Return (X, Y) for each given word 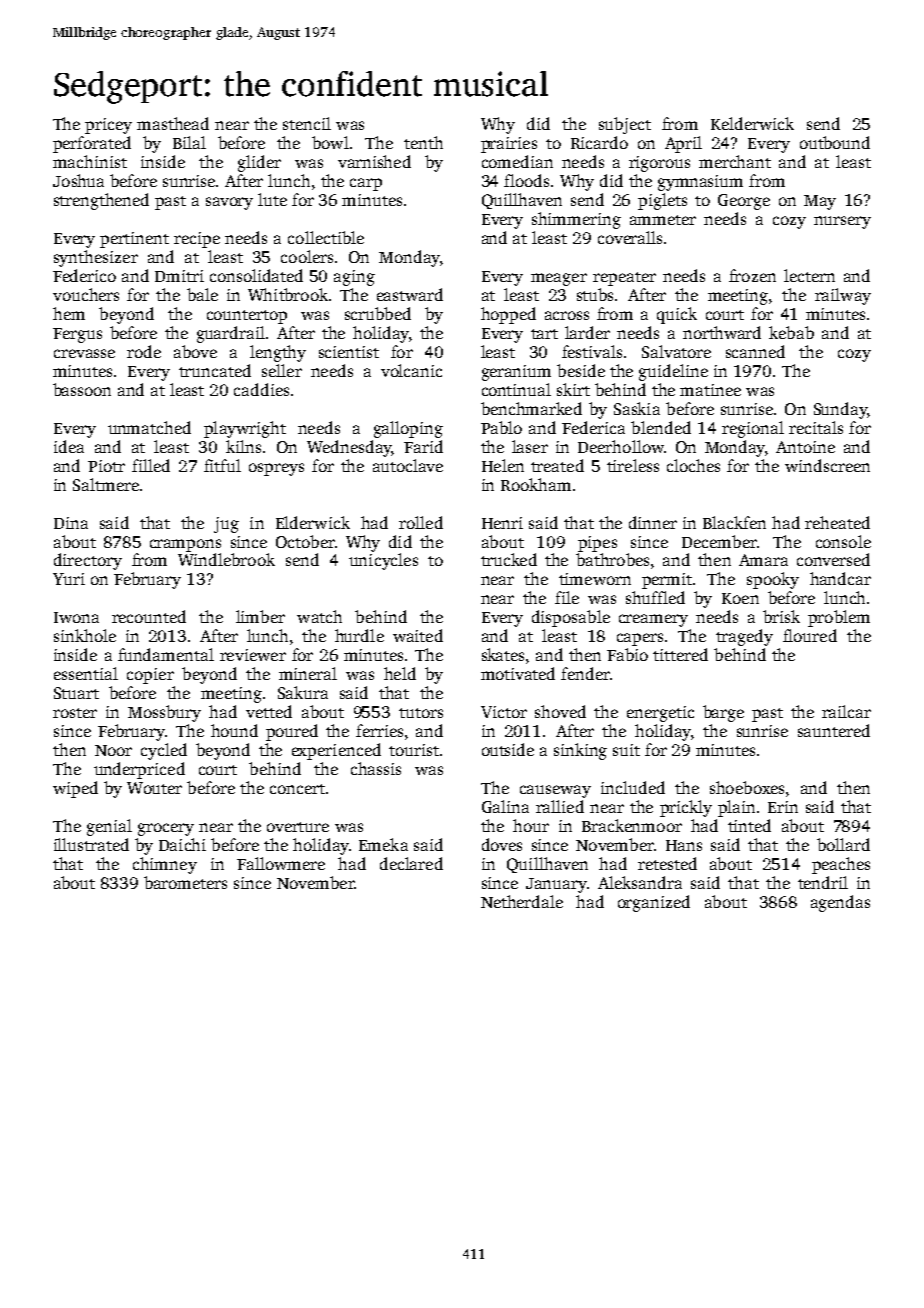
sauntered (834, 730)
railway (843, 296)
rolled (421, 522)
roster (75, 713)
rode (144, 351)
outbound (835, 142)
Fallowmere (281, 863)
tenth (423, 142)
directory (88, 561)
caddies (261, 389)
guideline (673, 372)
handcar (840, 578)
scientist (349, 352)
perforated (92, 144)
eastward (410, 294)
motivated (518, 673)
